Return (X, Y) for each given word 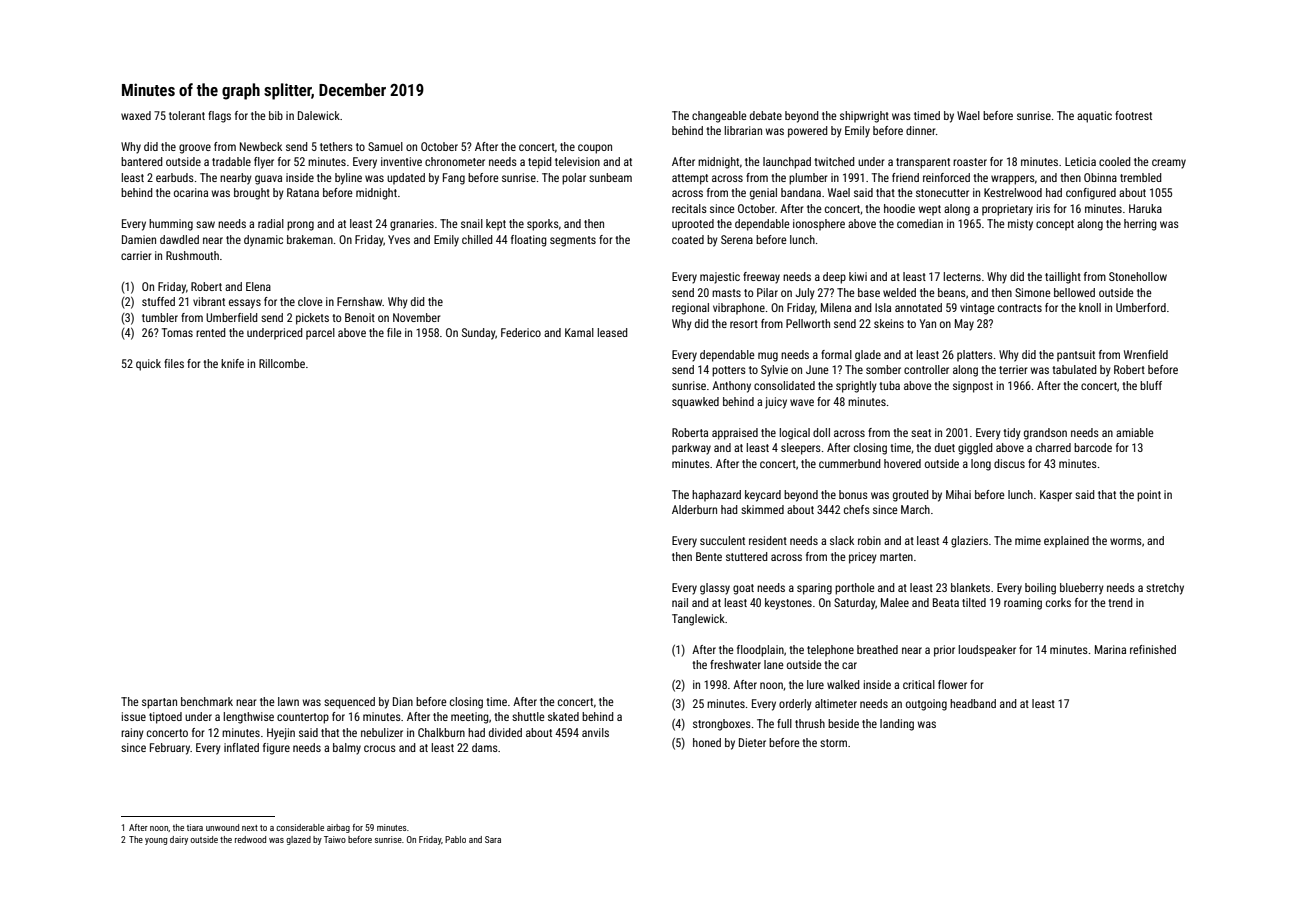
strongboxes (722, 725)
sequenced (349, 703)
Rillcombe (282, 363)
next (250, 828)
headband (973, 703)
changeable (719, 117)
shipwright (864, 117)
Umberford (1141, 307)
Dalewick (319, 115)
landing (897, 725)
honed (707, 742)
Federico (521, 332)
